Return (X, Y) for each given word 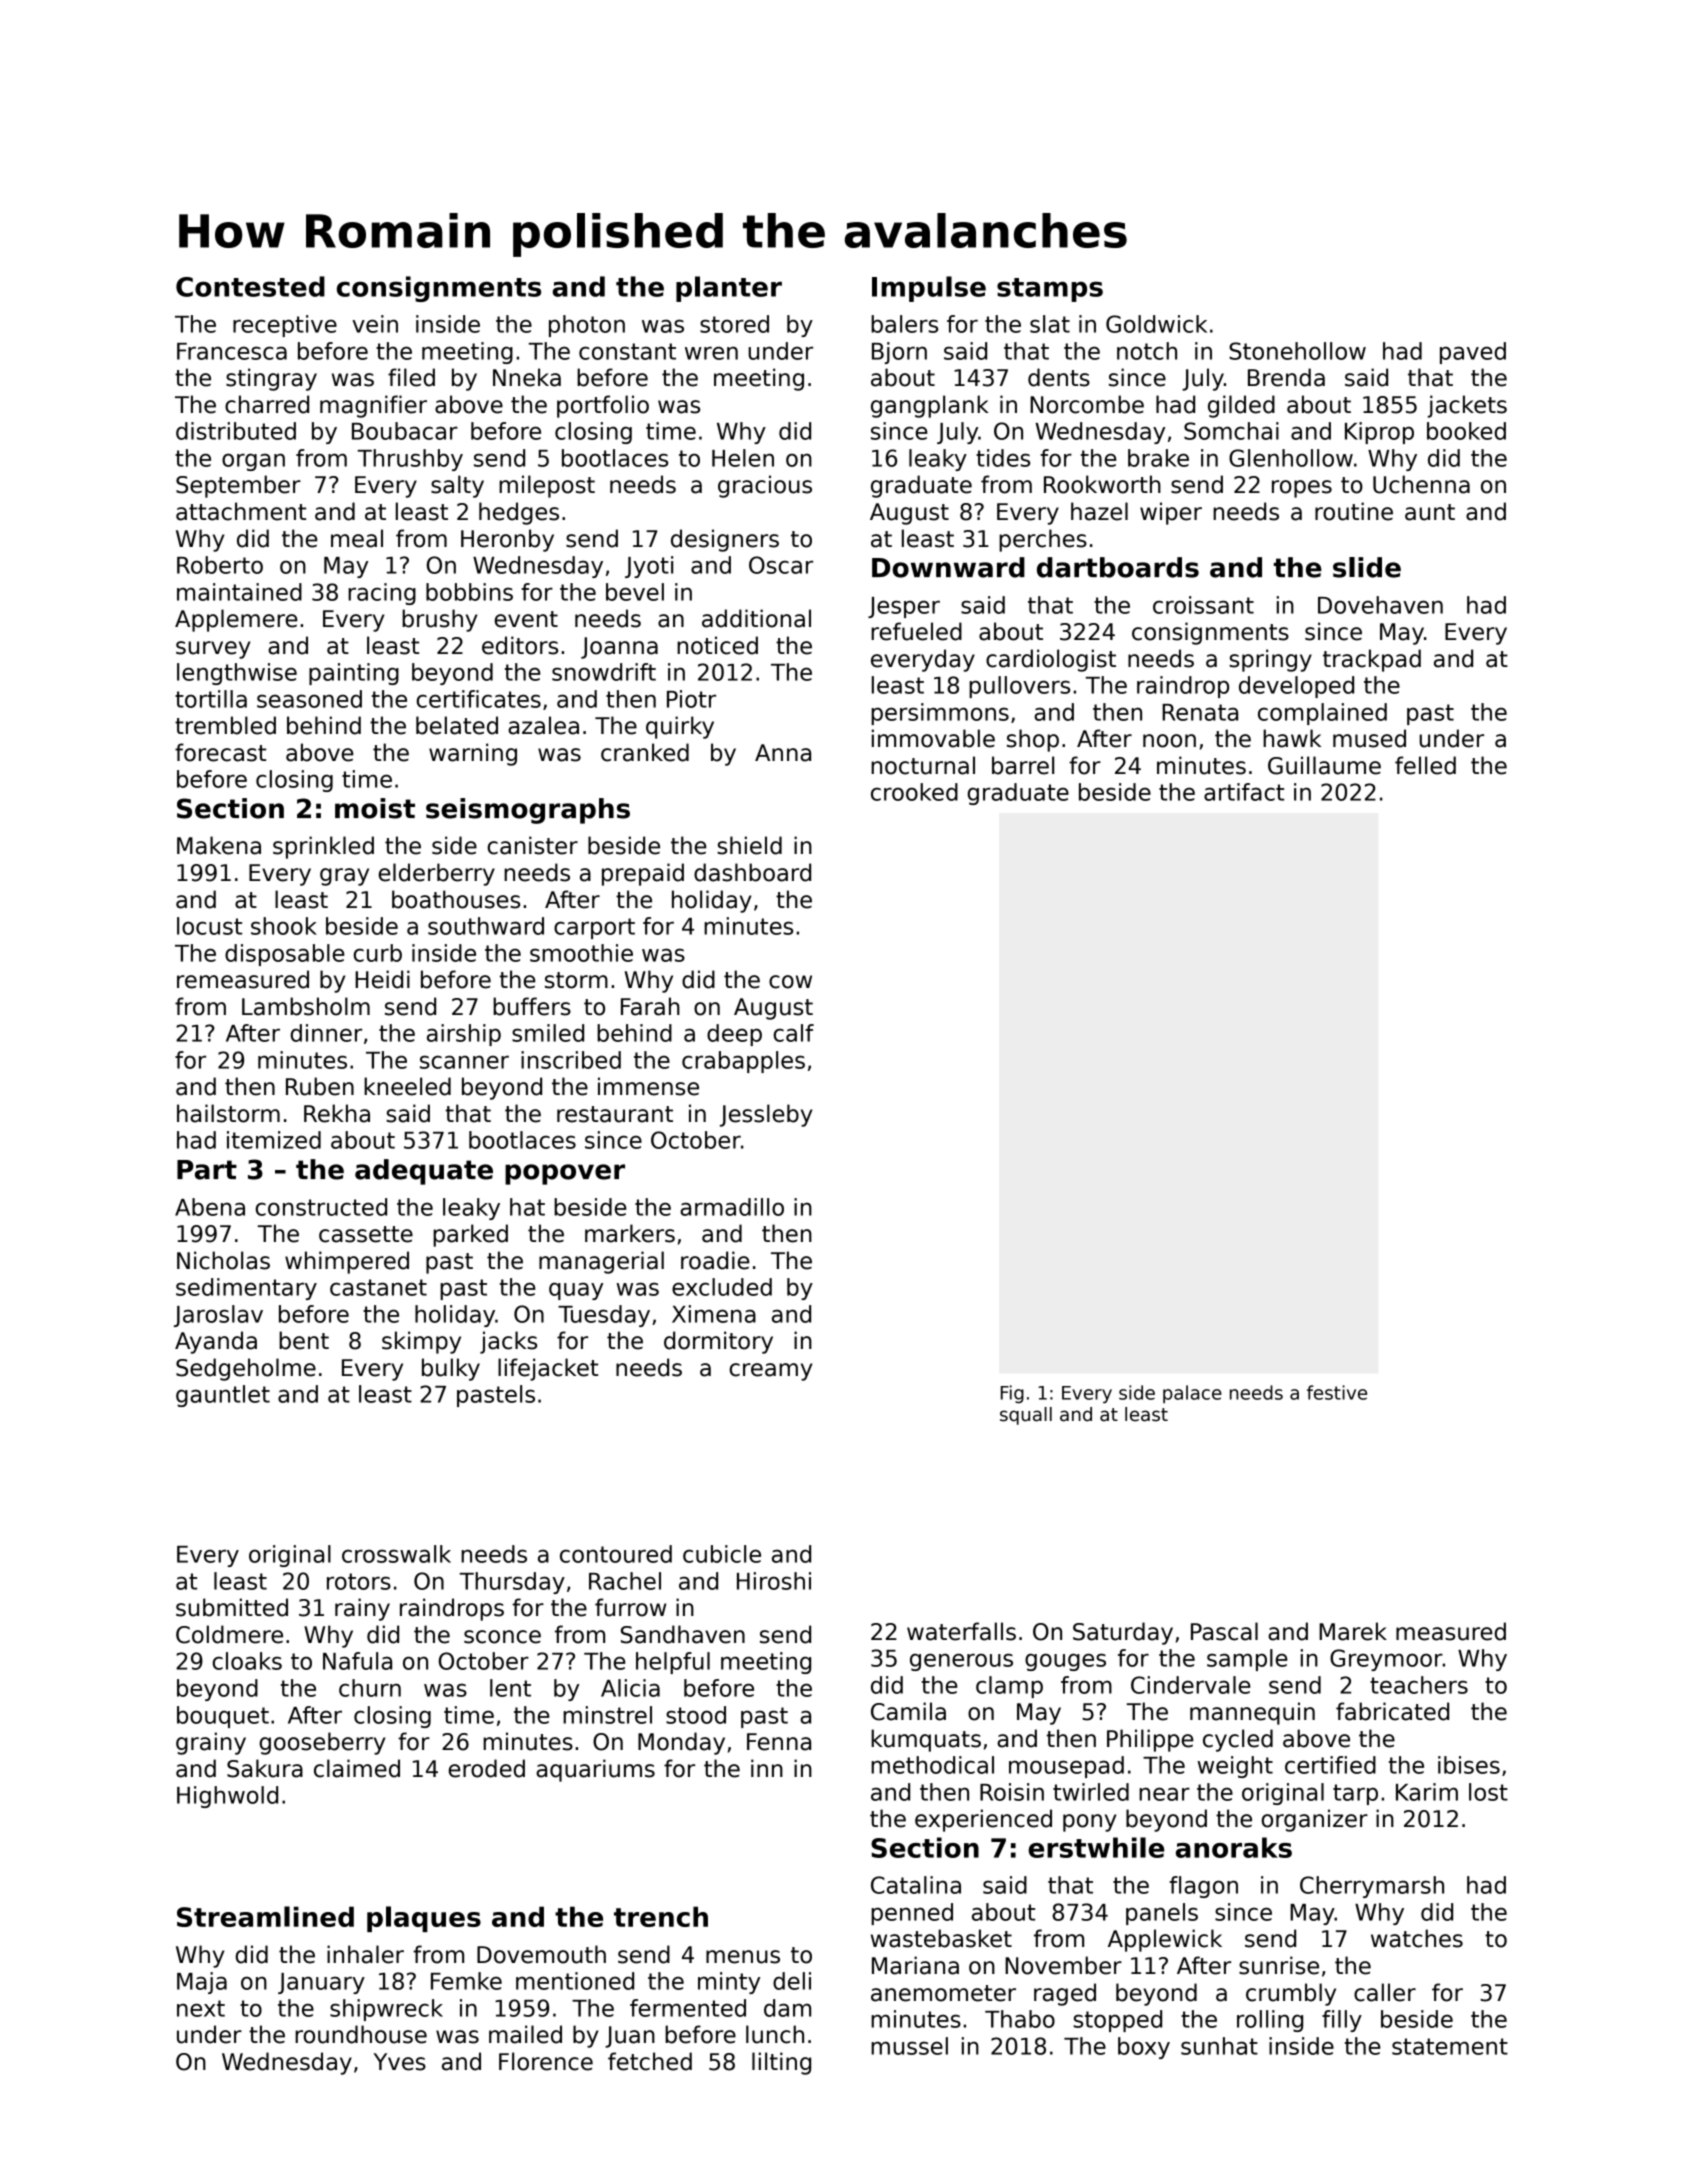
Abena (210, 1207)
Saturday (1123, 1633)
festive (1337, 1392)
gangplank (930, 406)
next (201, 2008)
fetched (650, 2061)
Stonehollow (1297, 351)
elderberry (436, 874)
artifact (1244, 792)
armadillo (732, 1207)
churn (370, 1688)
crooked (914, 792)
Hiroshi (774, 1581)
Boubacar (405, 431)
